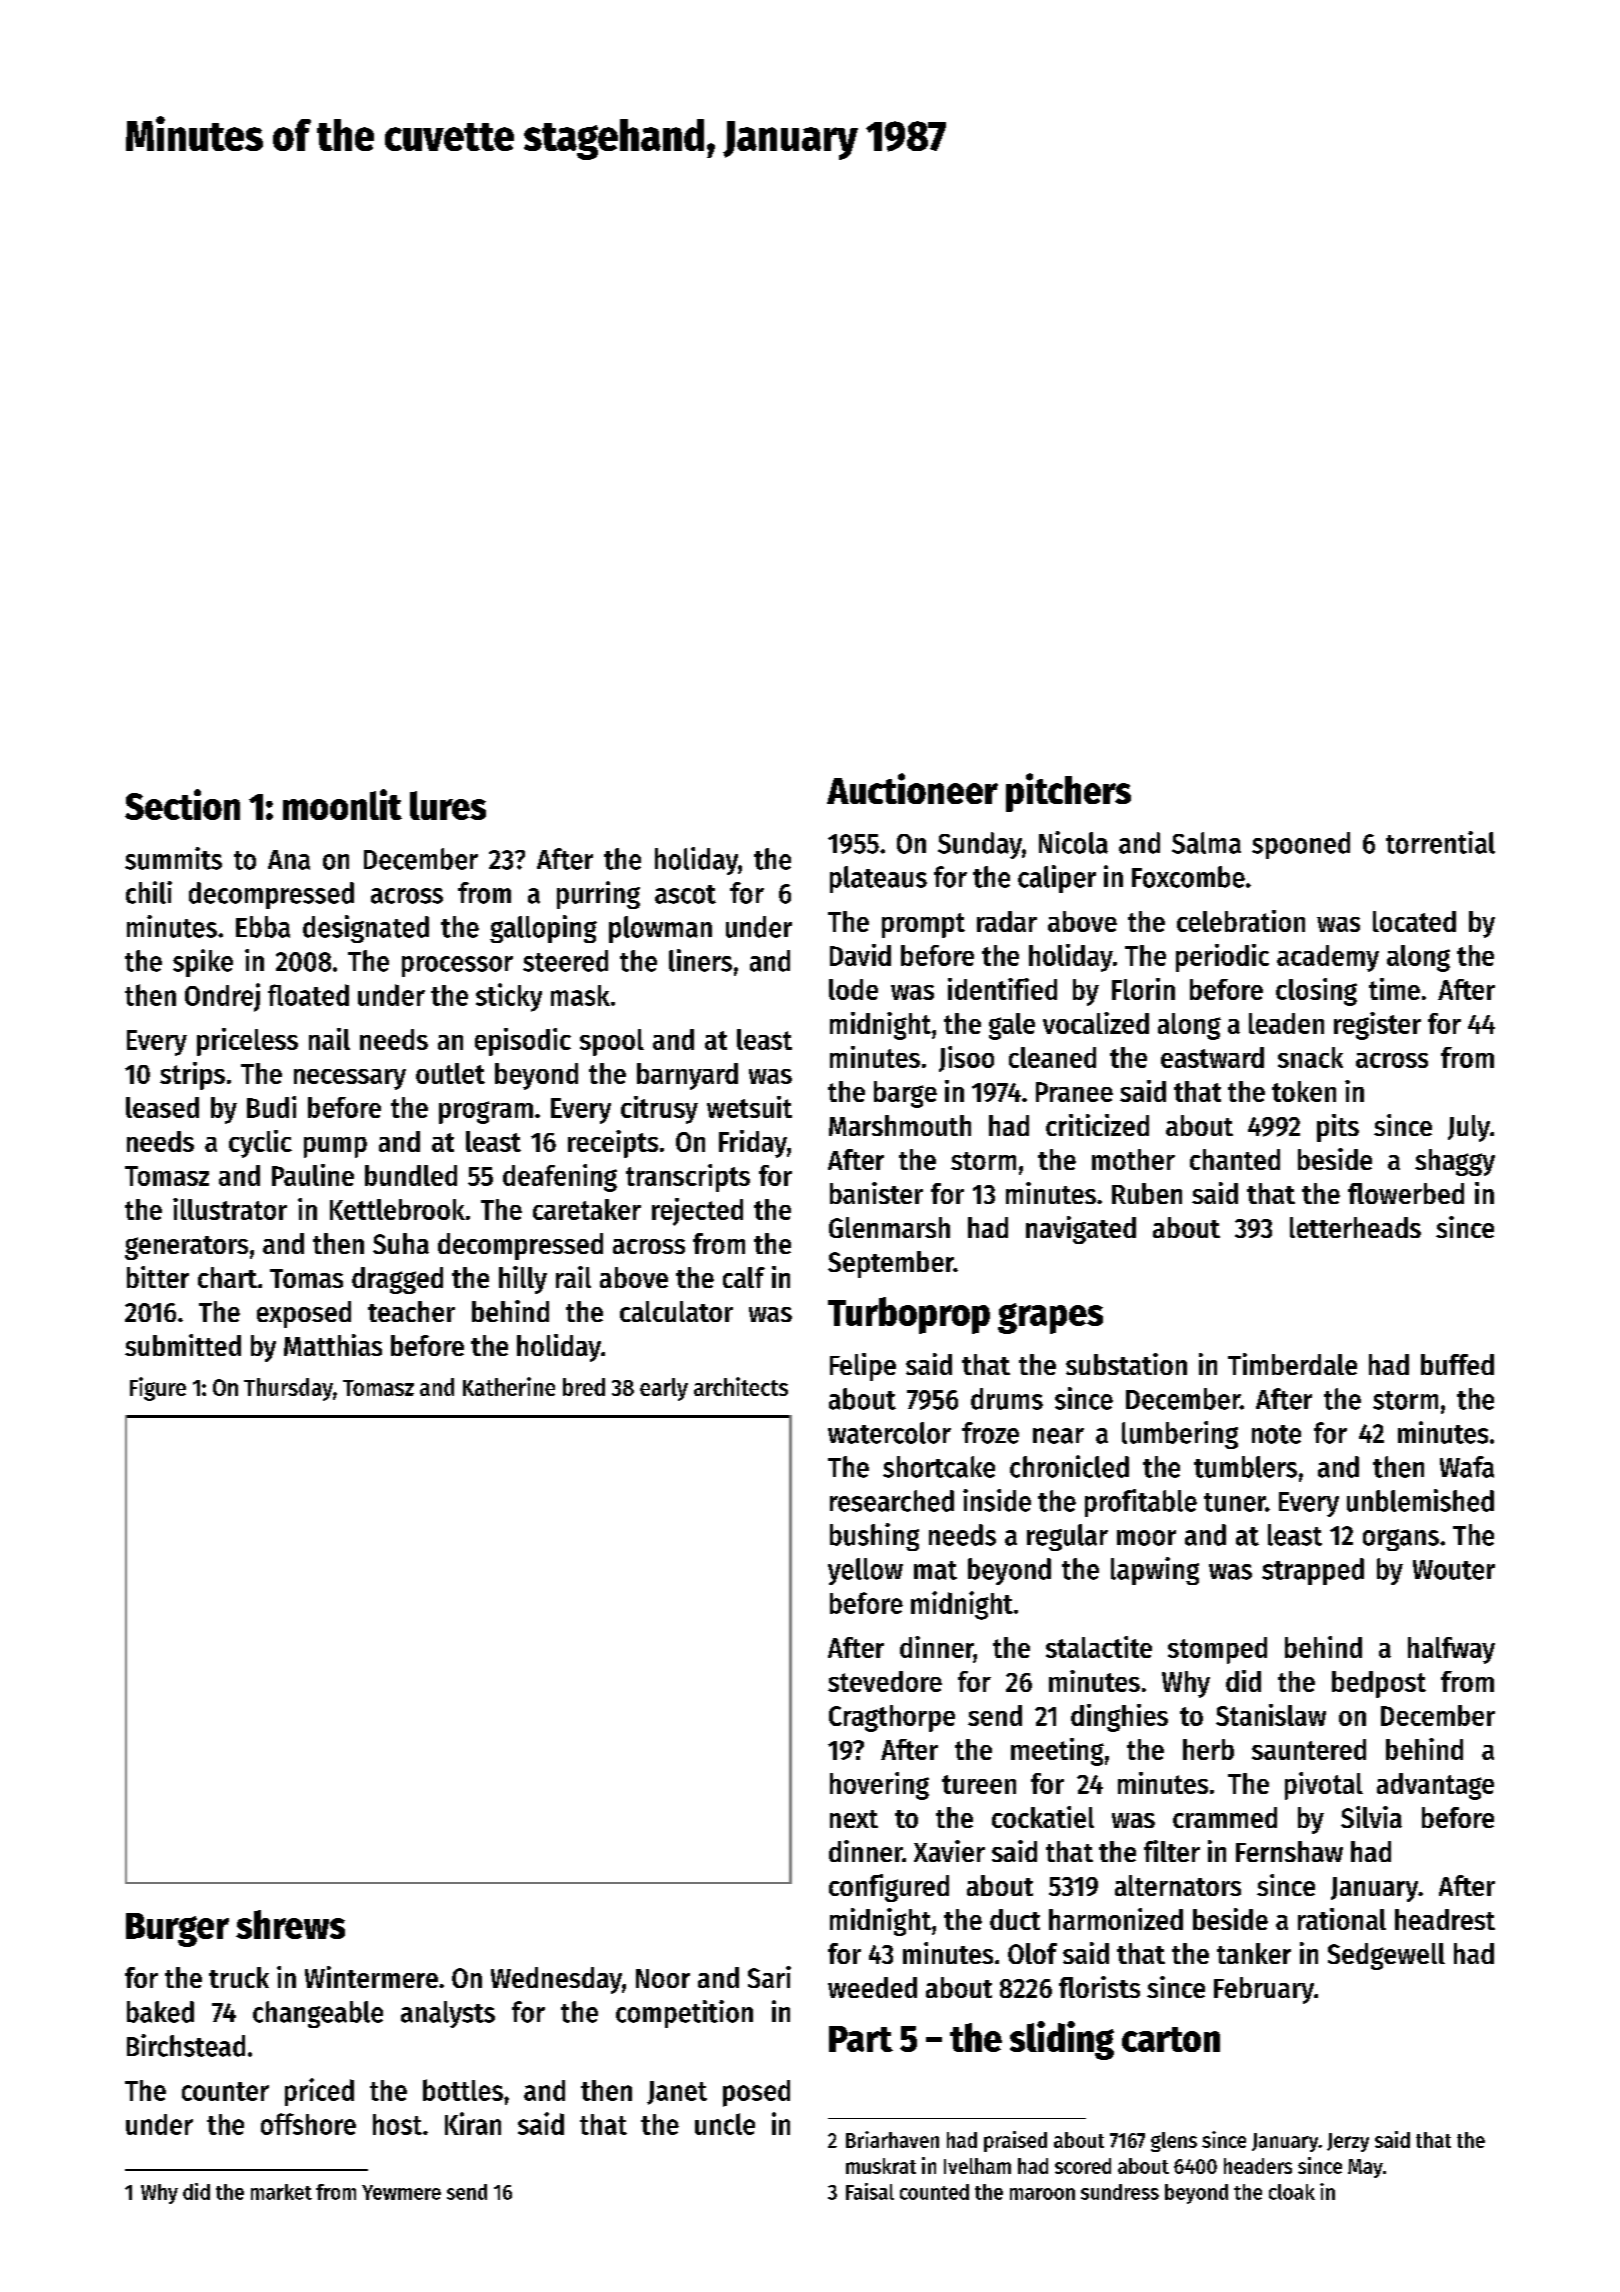 Image resolution: width=1620 pixels, height=2292 pixels. What do you see at coordinates (853, 989) in the image?
I see `lode` at bounding box center [853, 989].
